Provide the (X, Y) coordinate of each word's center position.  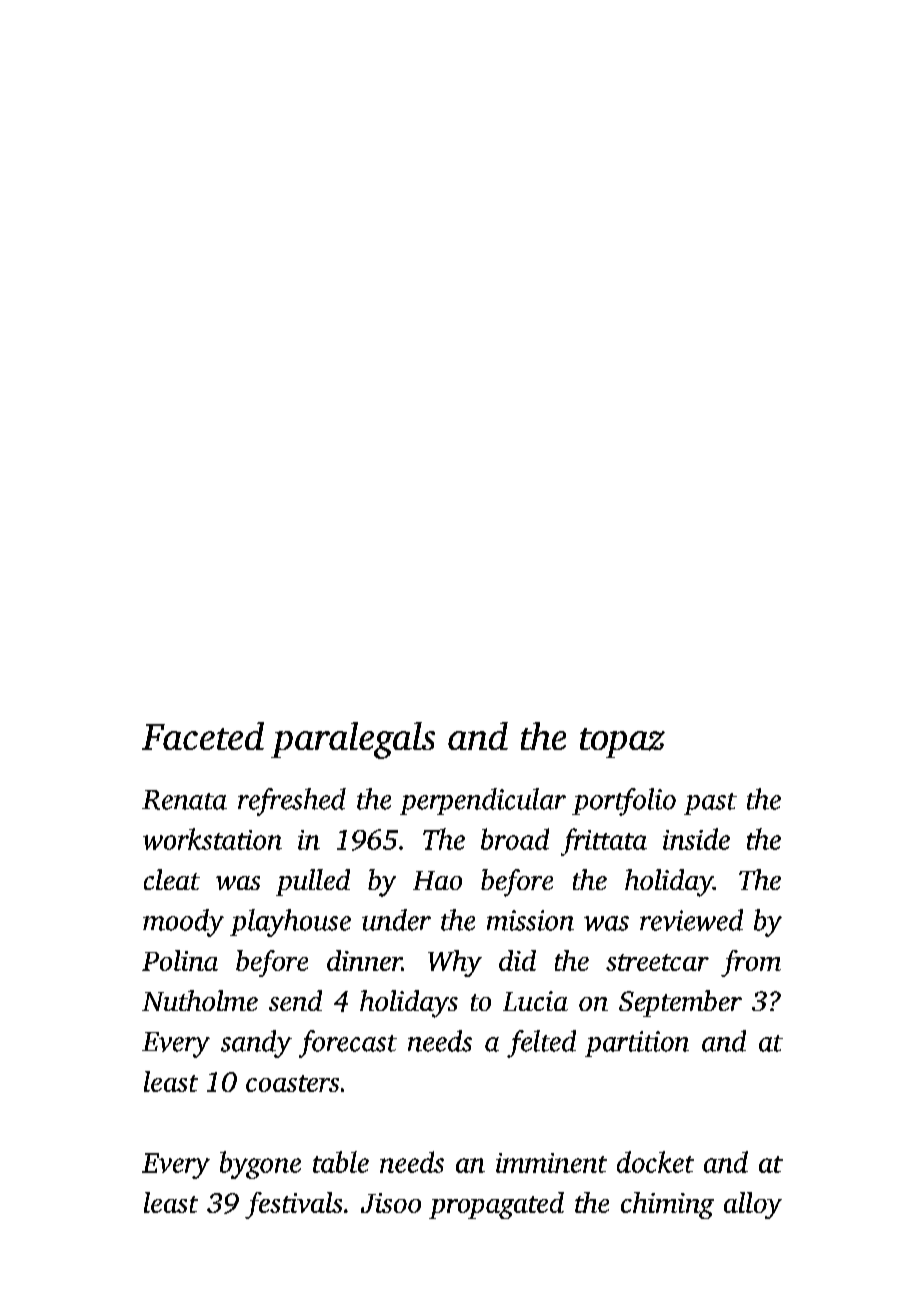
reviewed (691, 920)
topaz (622, 743)
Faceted (203, 736)
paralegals (353, 740)
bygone (260, 1165)
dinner (364, 960)
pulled (313, 882)
